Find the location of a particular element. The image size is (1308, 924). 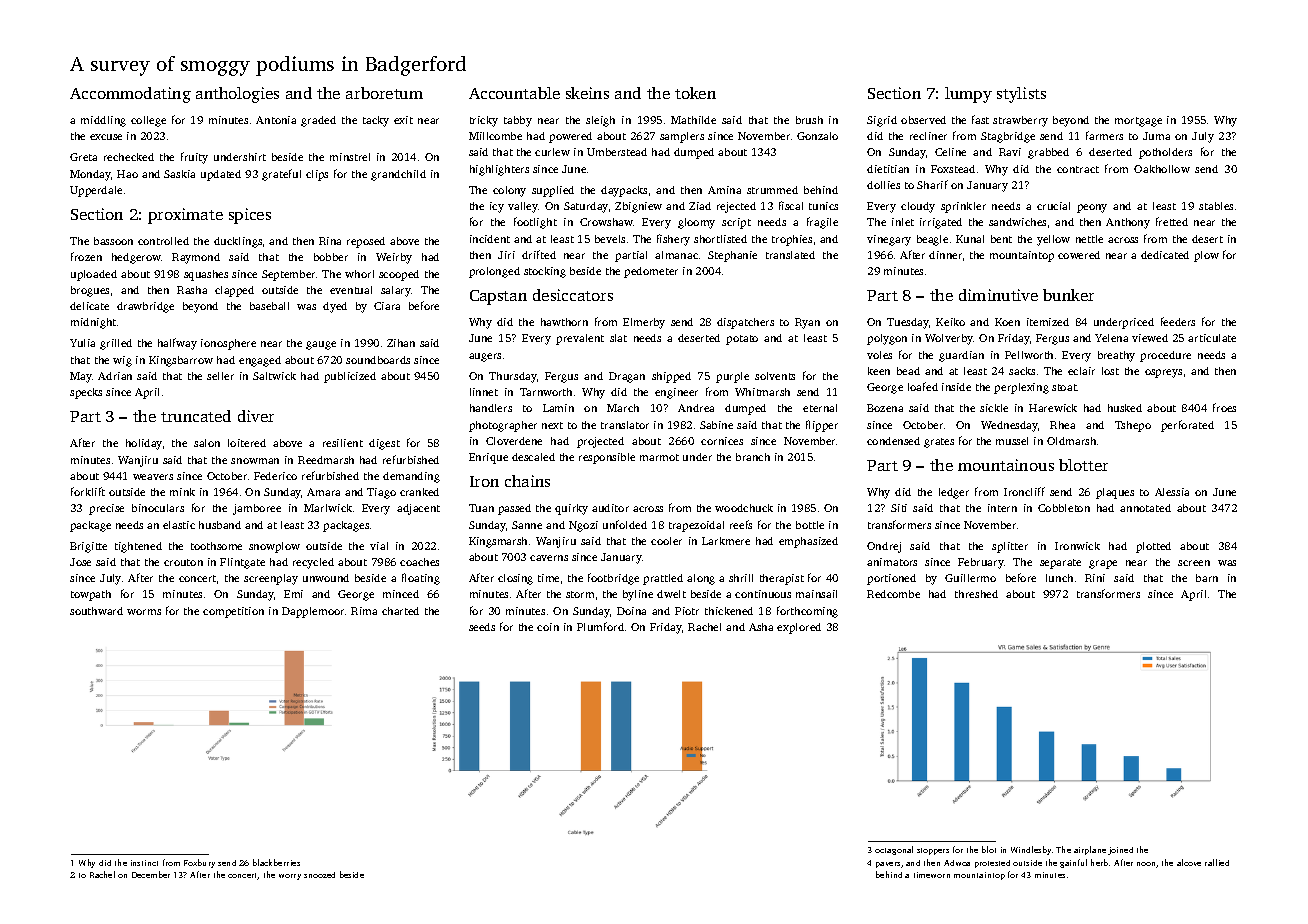

strummed is located at coordinates (772, 190).
